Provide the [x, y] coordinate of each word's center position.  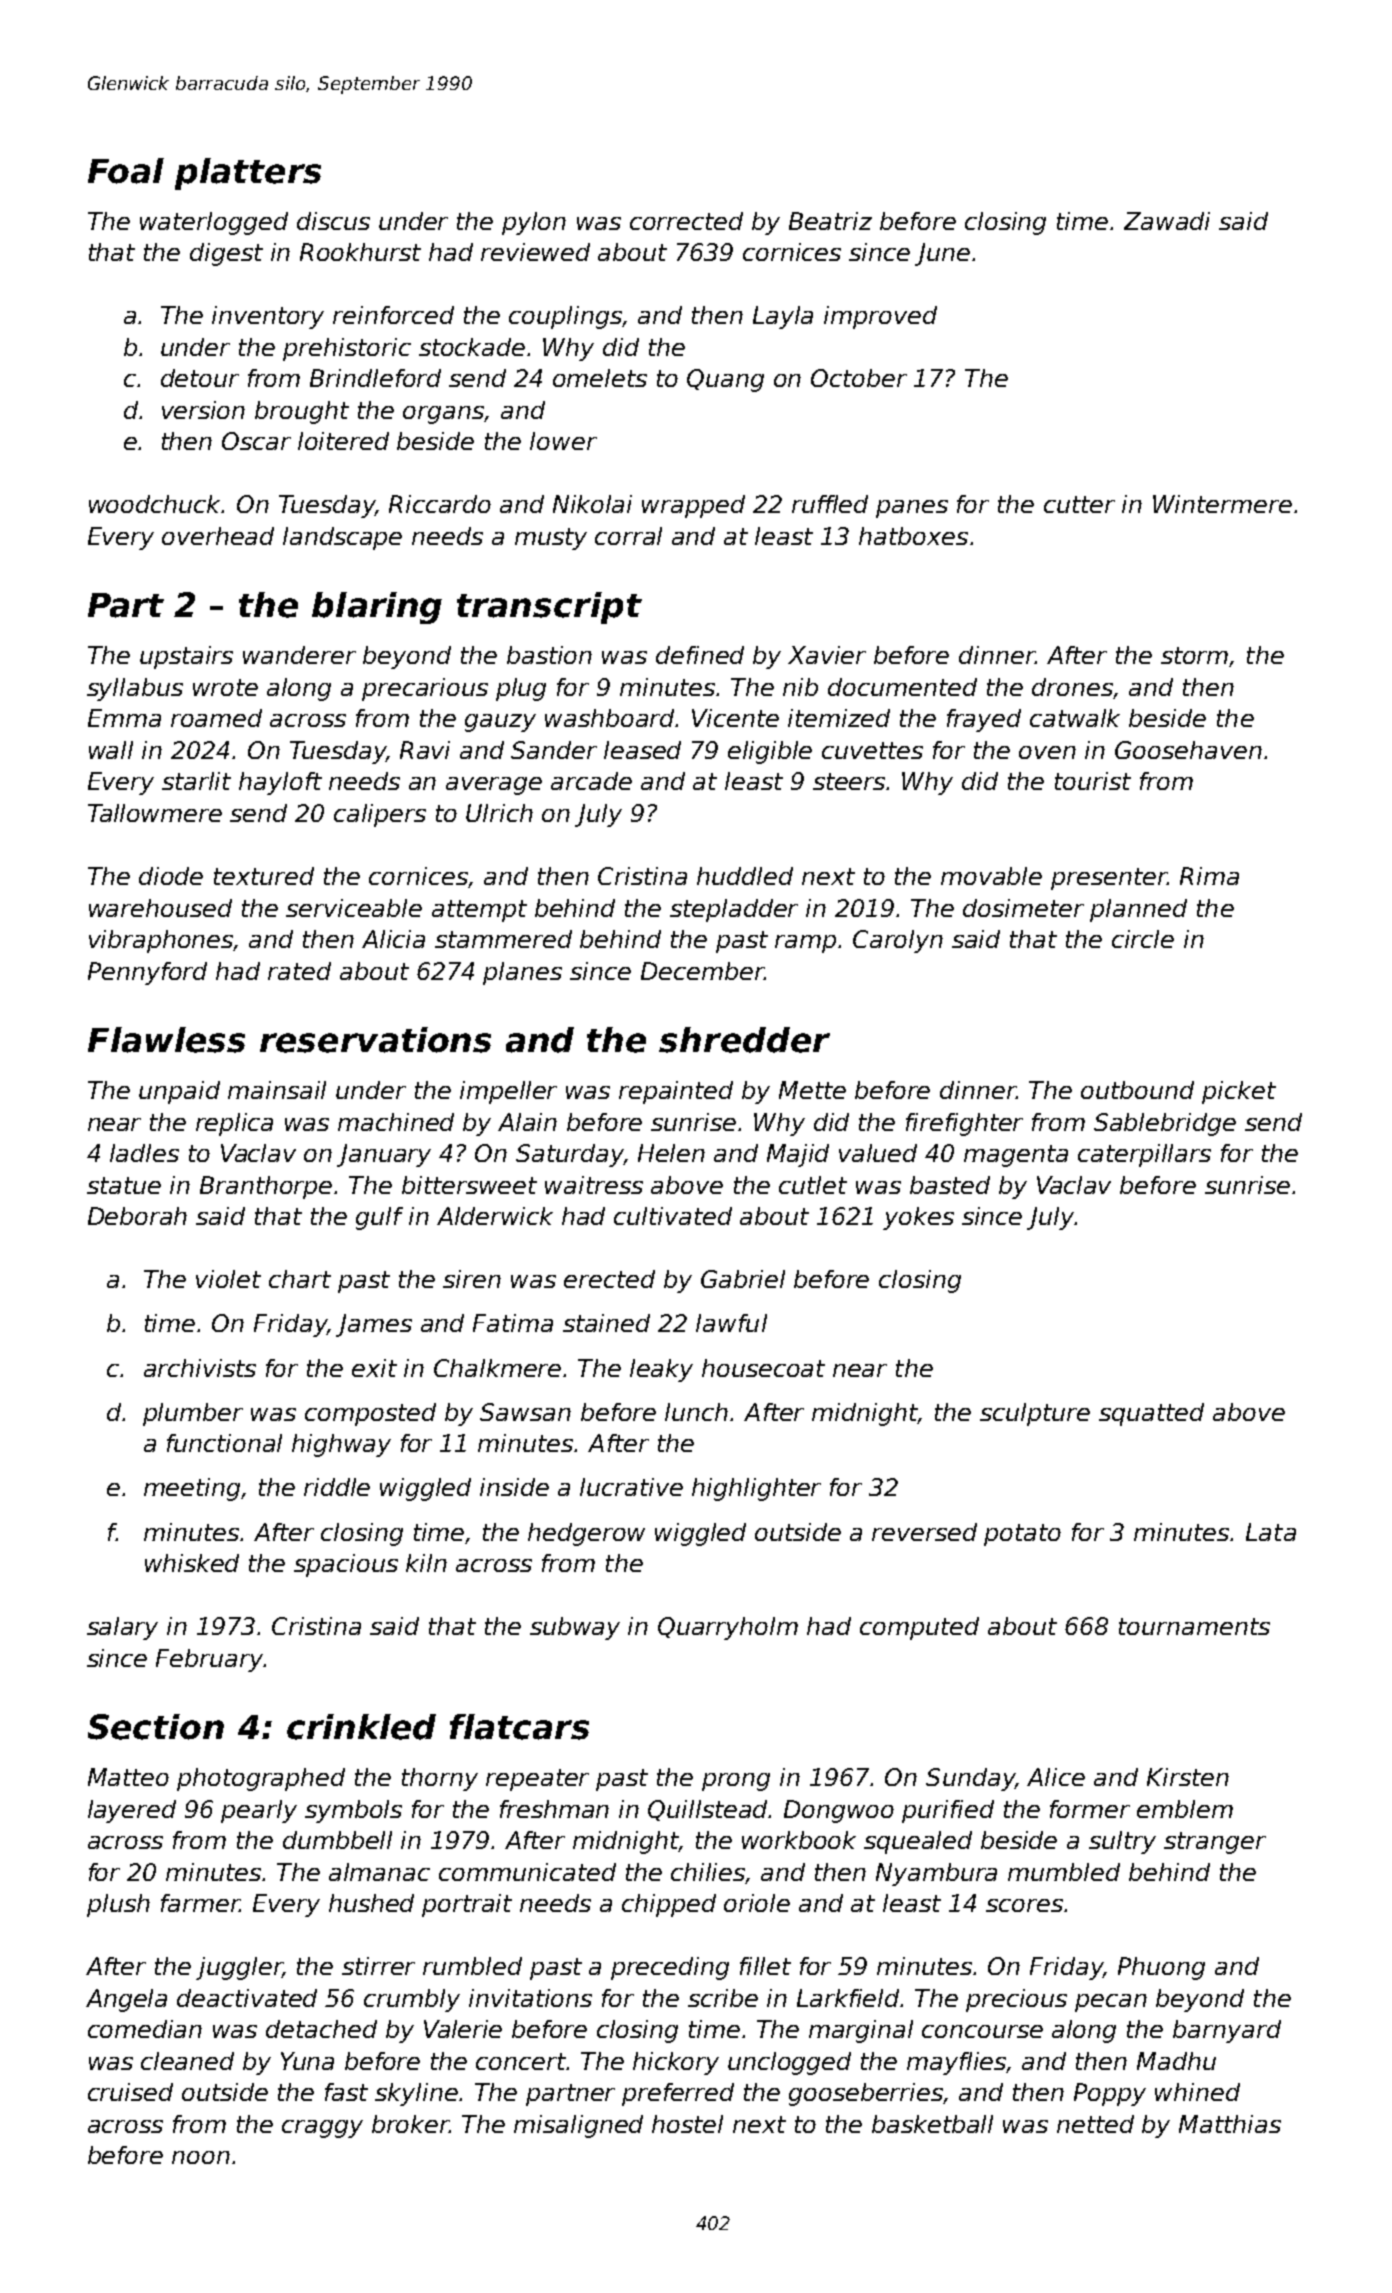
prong [736, 1782]
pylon [534, 223]
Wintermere [1222, 504]
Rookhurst [360, 252]
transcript [549, 608]
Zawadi [1167, 221]
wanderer [299, 655]
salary [122, 1628]
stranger [1215, 1843]
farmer [200, 1903]
